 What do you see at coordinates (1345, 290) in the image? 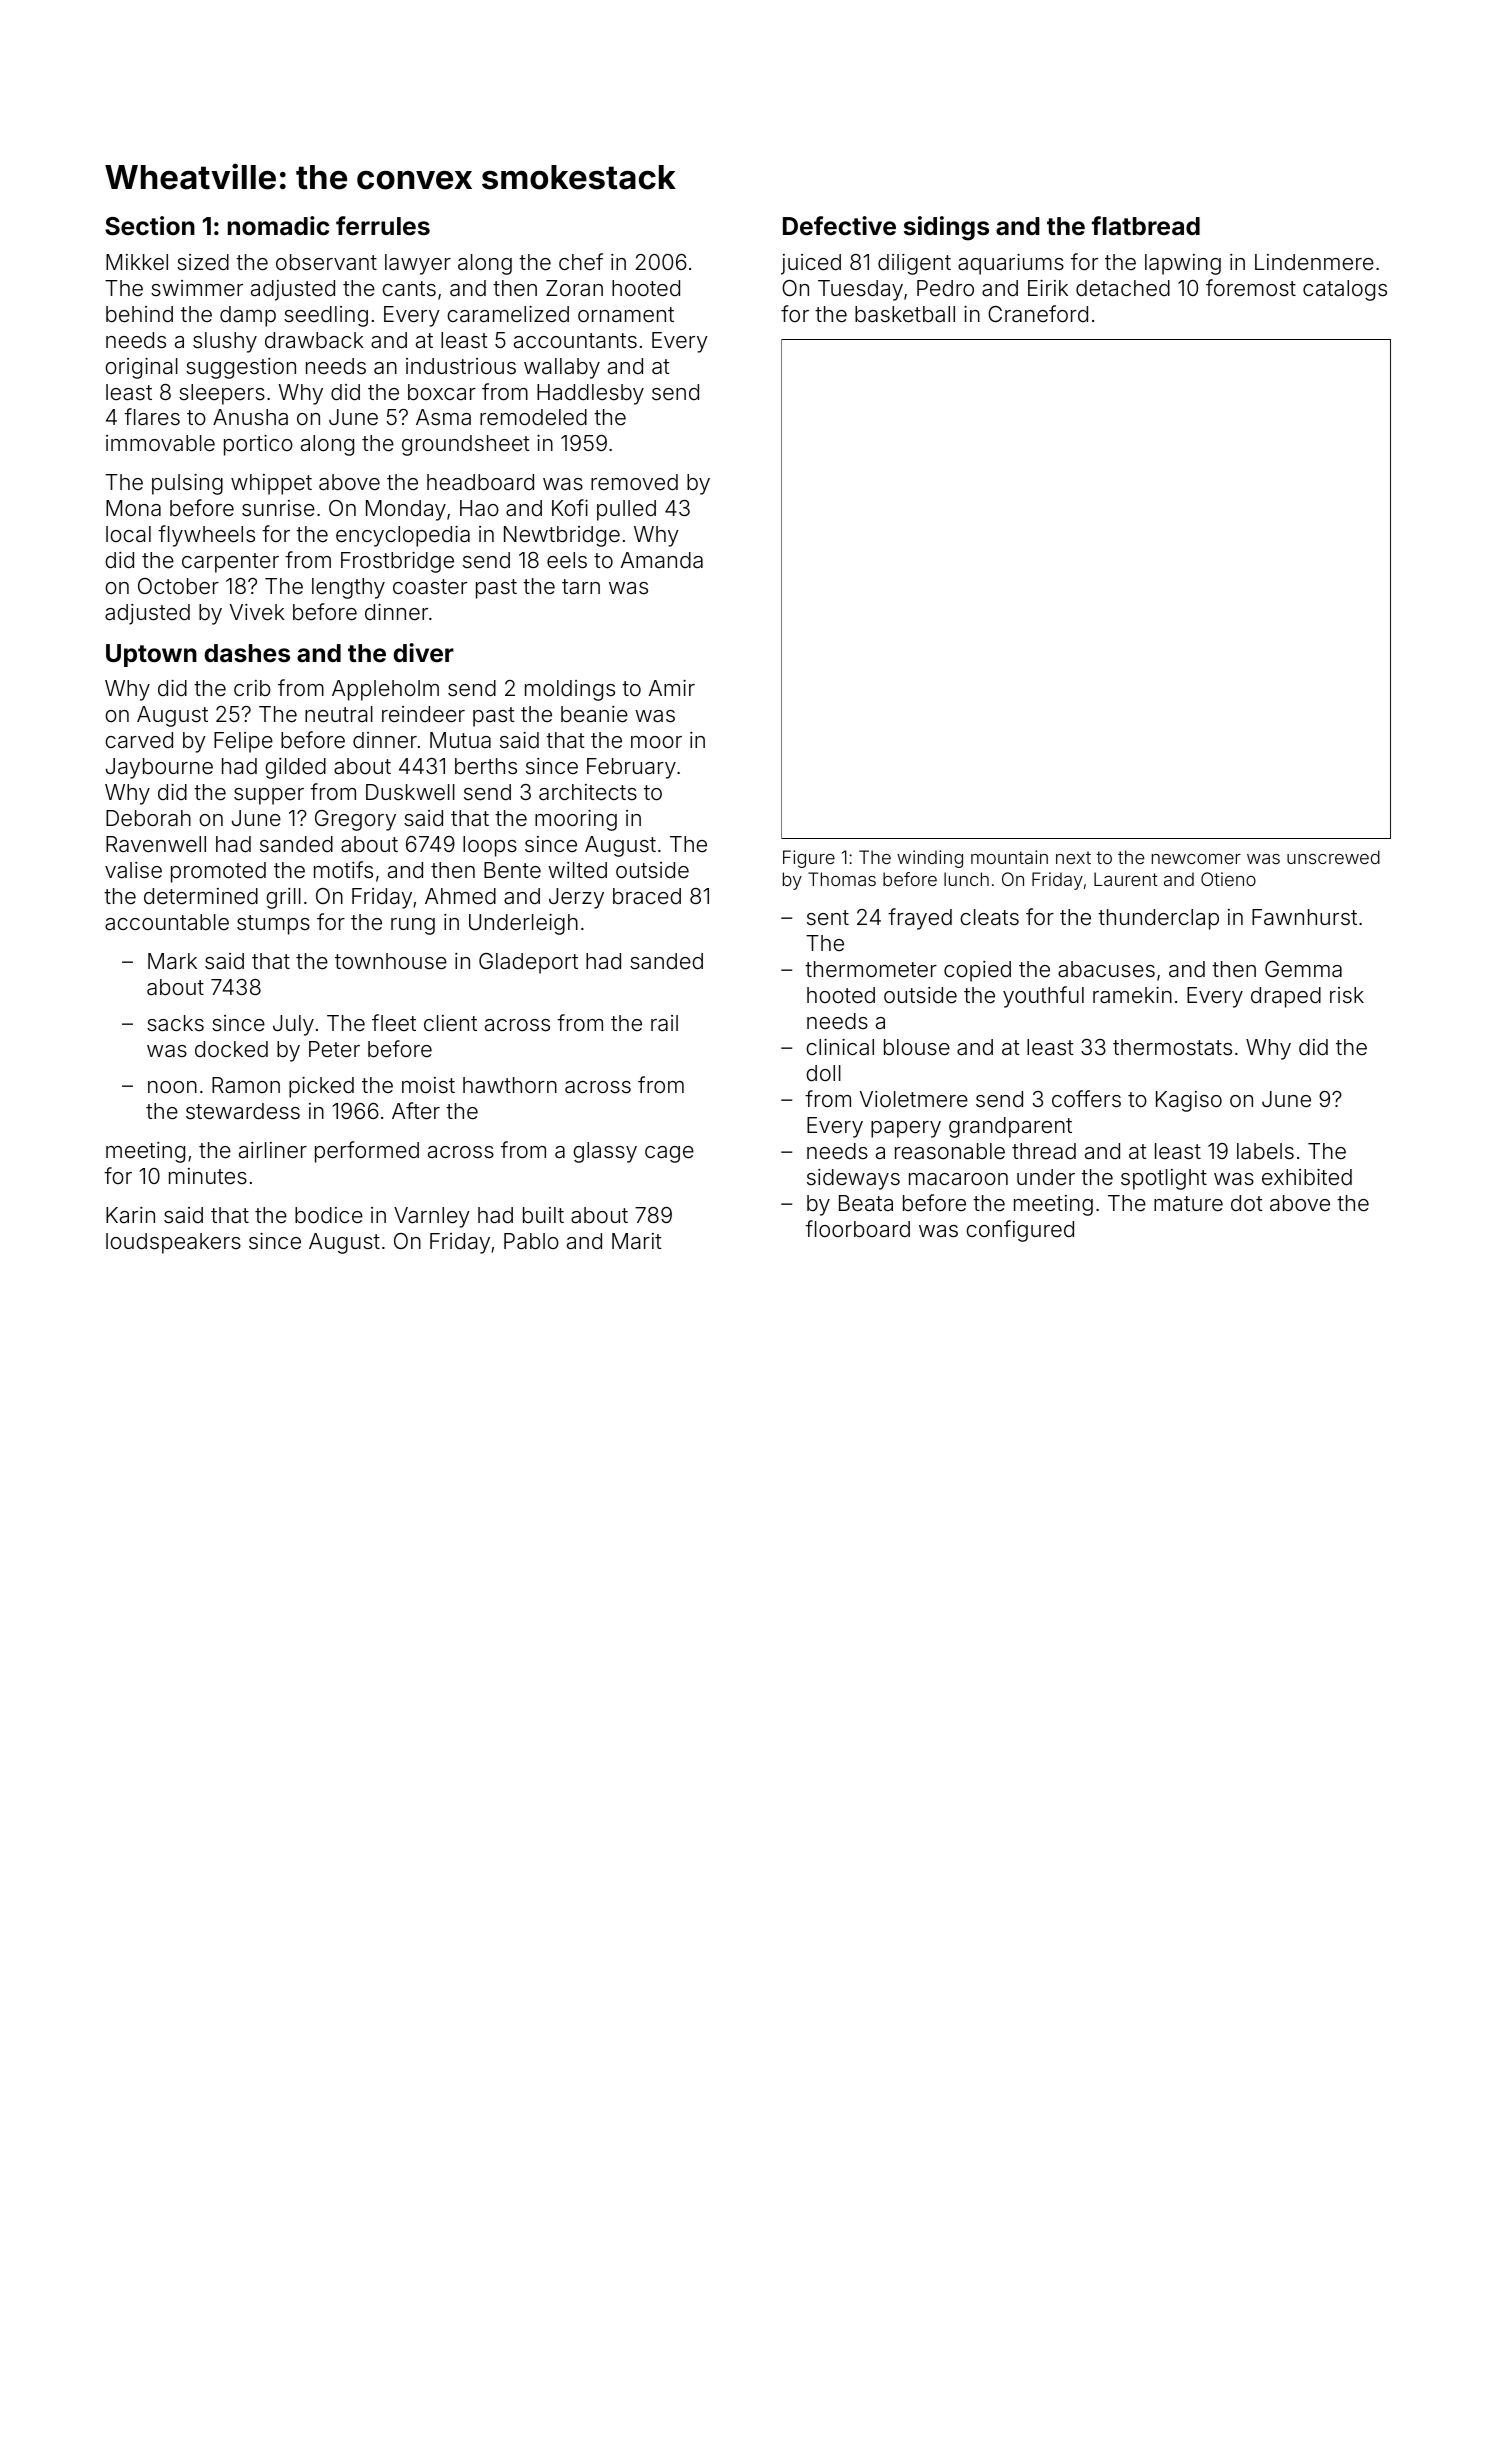
I see `catalogs` at bounding box center [1345, 290].
